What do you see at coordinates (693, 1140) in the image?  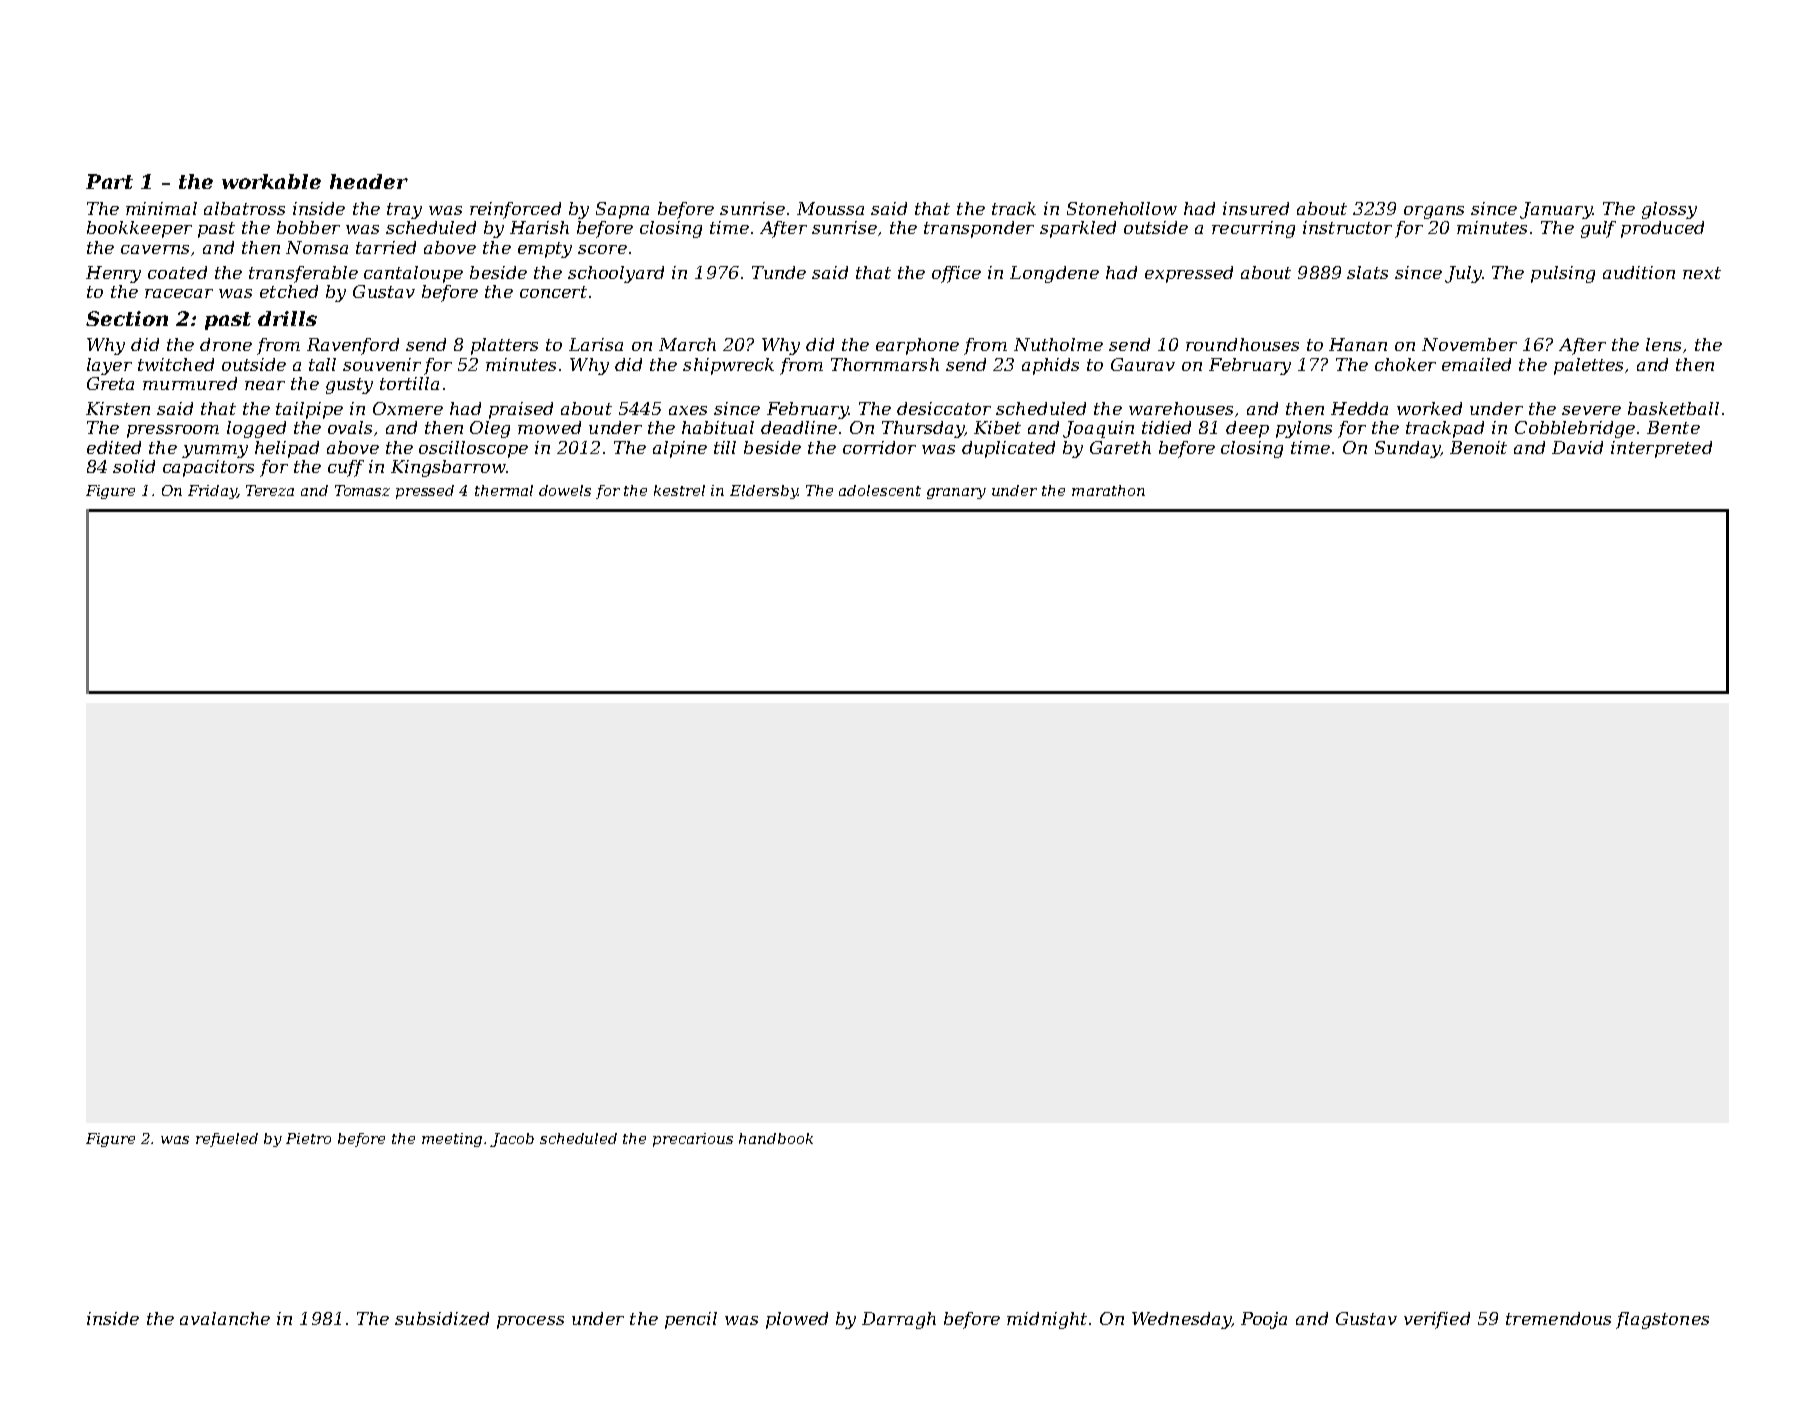 I see `precarious` at bounding box center [693, 1140].
